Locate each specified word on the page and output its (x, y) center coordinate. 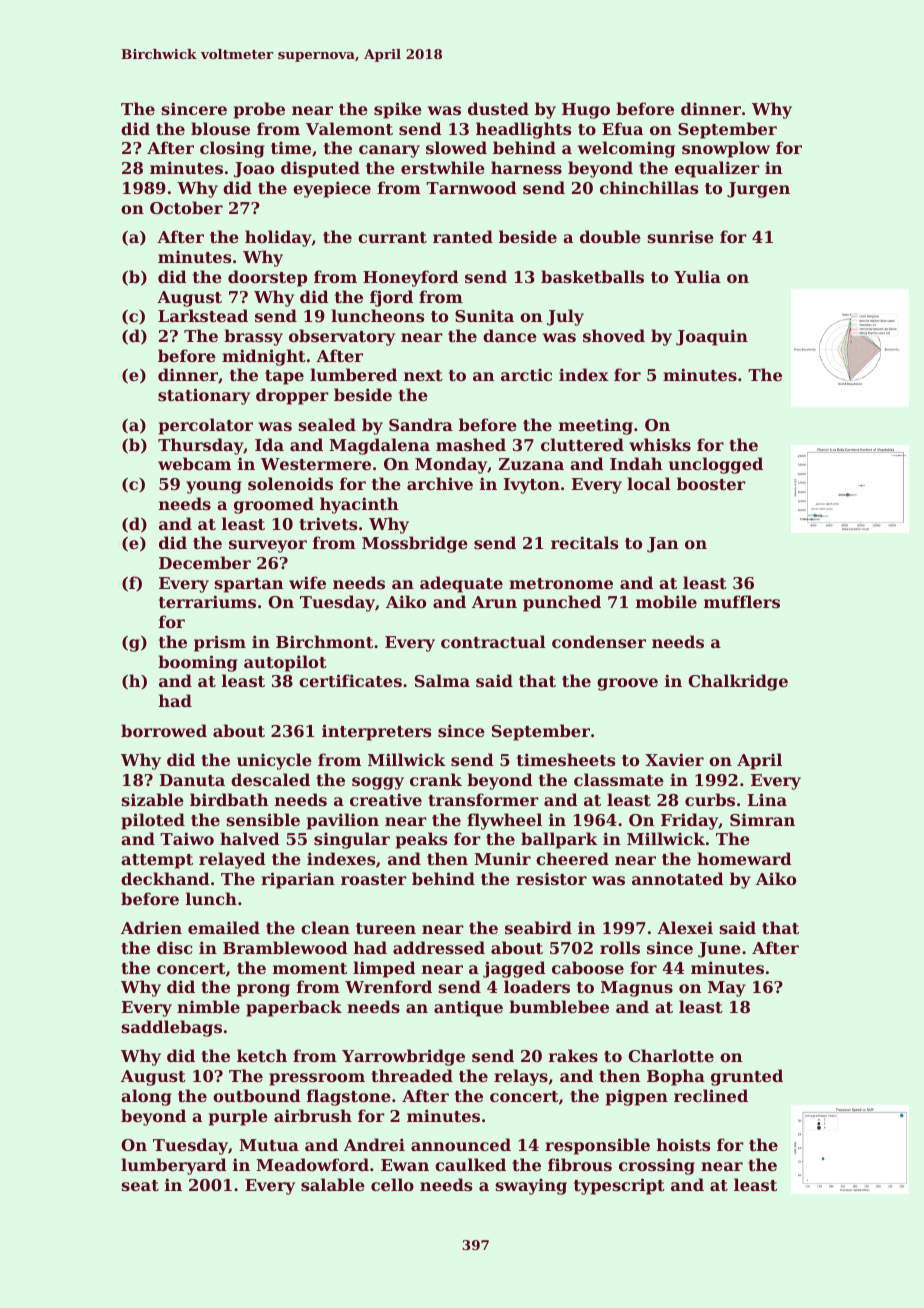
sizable (153, 799)
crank (436, 779)
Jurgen (758, 190)
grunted (747, 1077)
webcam (194, 463)
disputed (320, 169)
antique (468, 1008)
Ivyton (532, 486)
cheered (572, 858)
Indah (636, 463)
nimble (208, 1006)
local (649, 483)
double (610, 236)
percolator (206, 426)
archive (440, 483)
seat (140, 1185)
